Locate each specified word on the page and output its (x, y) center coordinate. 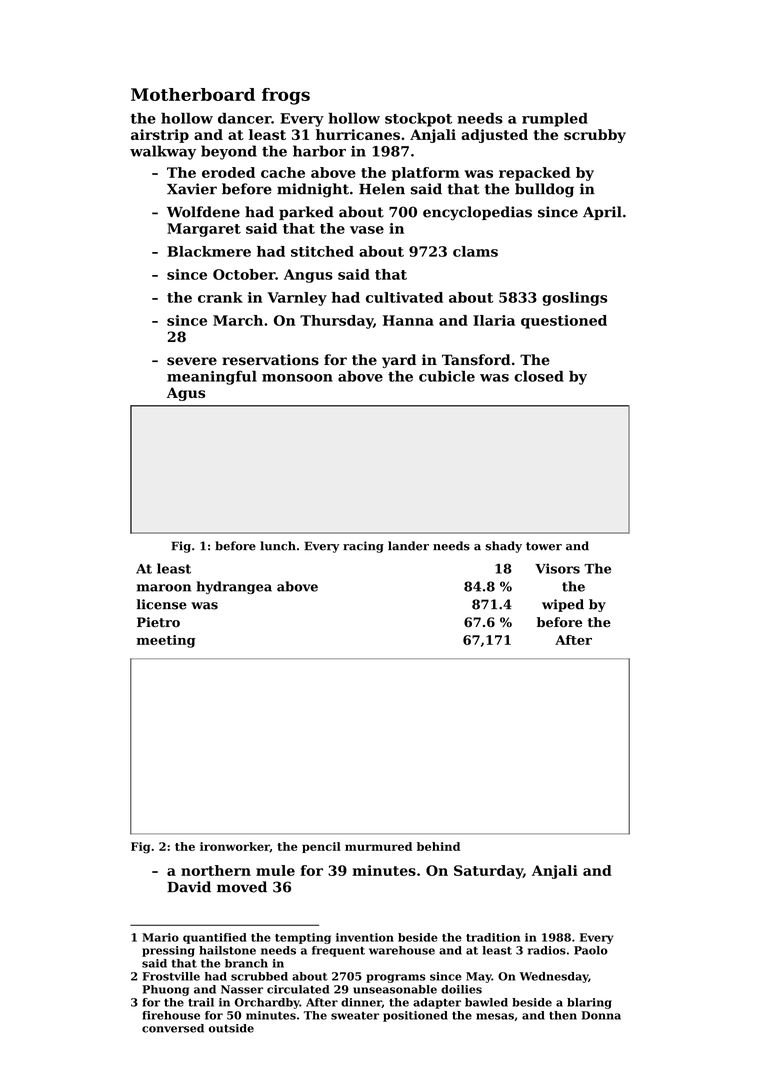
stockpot (418, 120)
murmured (378, 846)
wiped (563, 605)
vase (367, 230)
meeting (166, 641)
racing (363, 547)
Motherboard (193, 94)
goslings (574, 299)
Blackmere (209, 251)
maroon (164, 588)
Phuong (165, 990)
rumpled (555, 120)
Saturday (488, 872)
